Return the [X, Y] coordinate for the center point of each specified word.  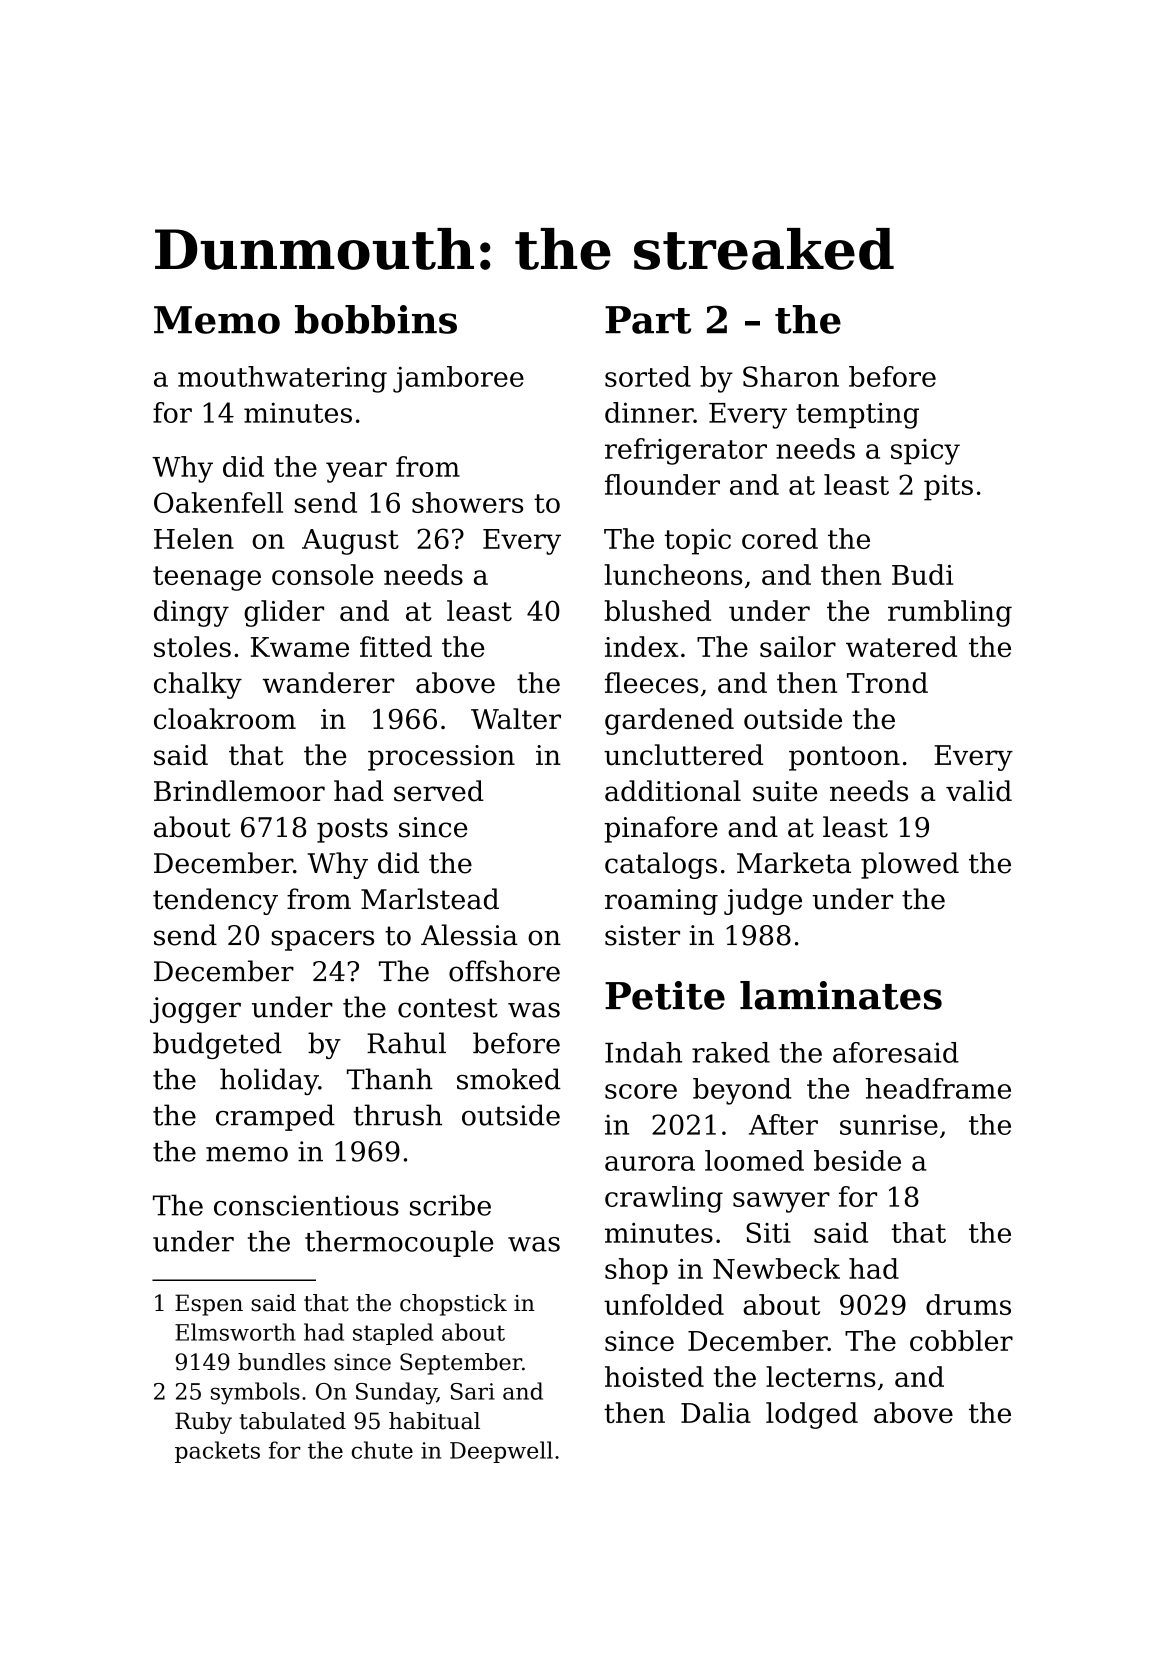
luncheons [674, 574]
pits [948, 488]
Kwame [300, 647]
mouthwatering [282, 379]
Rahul [406, 1043]
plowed [910, 865]
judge [763, 901]
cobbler [961, 1340]
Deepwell [501, 1452]
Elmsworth [235, 1332]
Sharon [791, 376]
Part [648, 320]
